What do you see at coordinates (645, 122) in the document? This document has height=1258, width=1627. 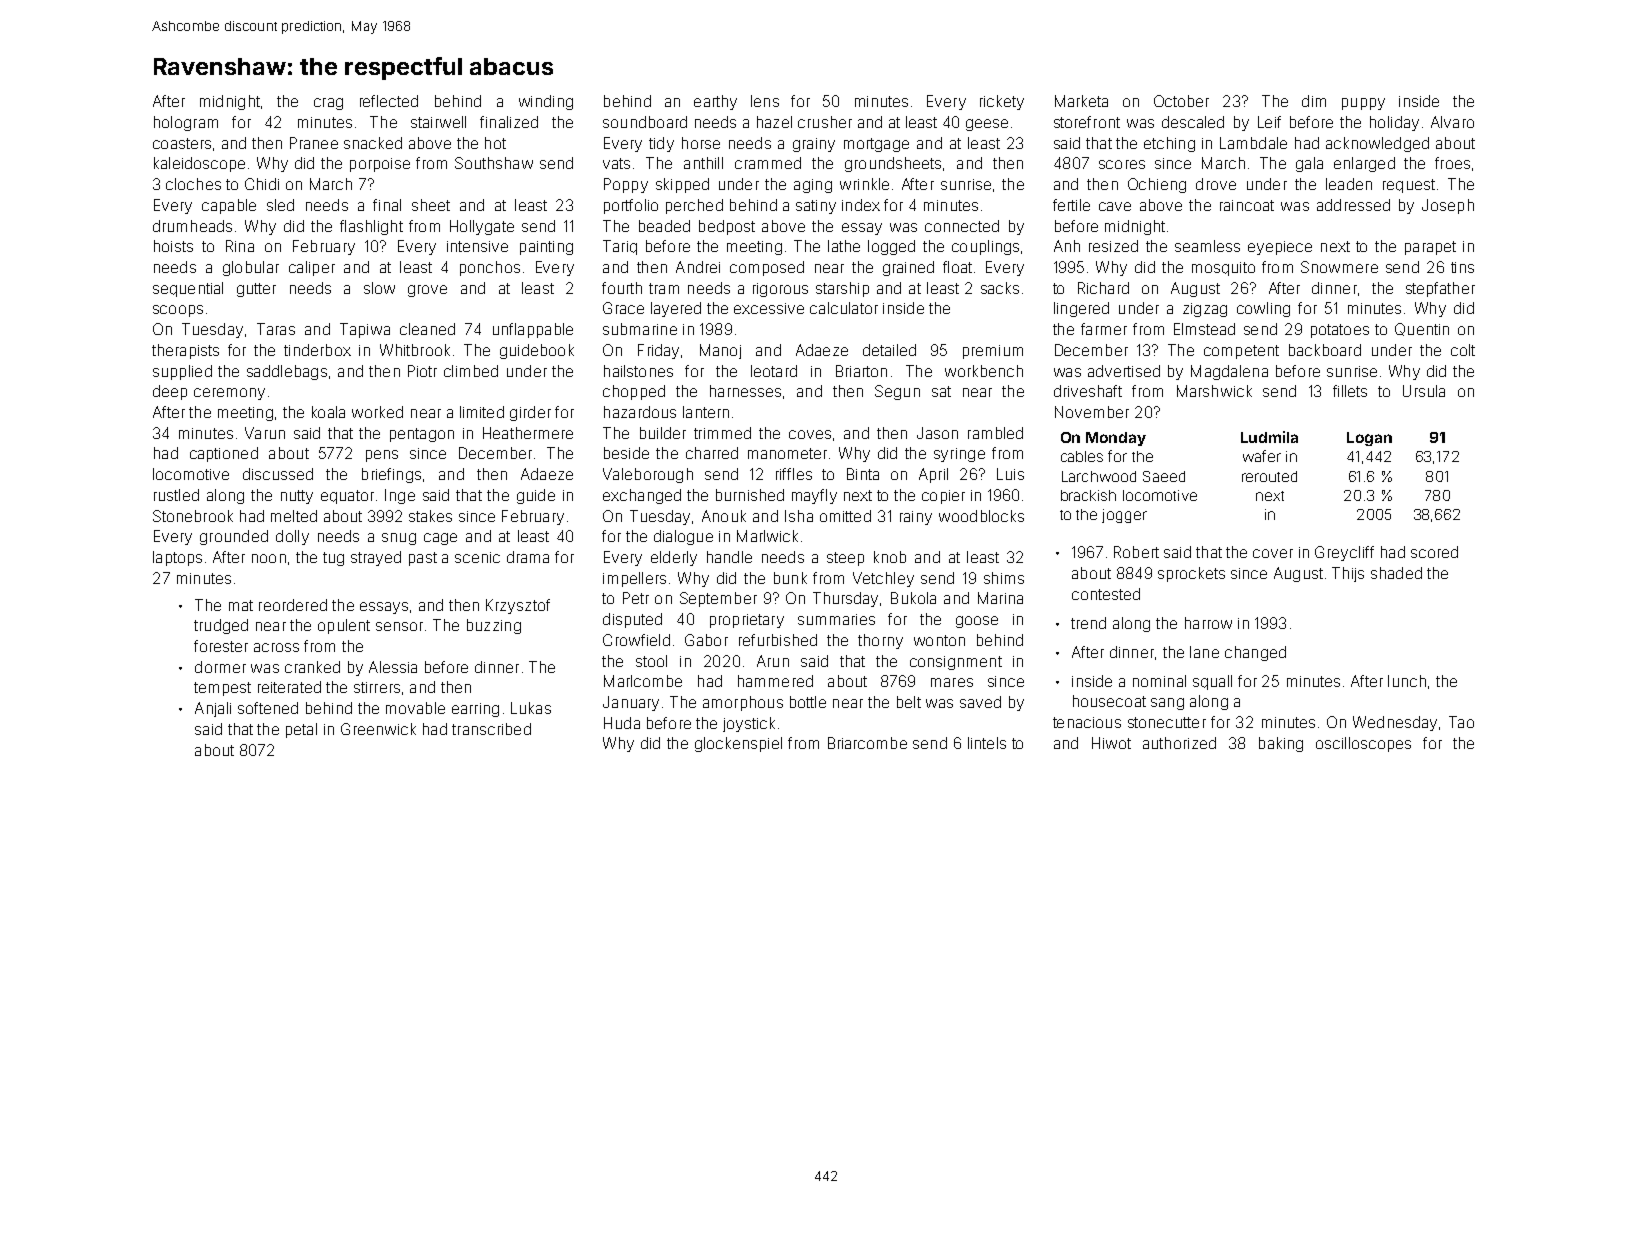 I see `soundboard` at bounding box center [645, 122].
